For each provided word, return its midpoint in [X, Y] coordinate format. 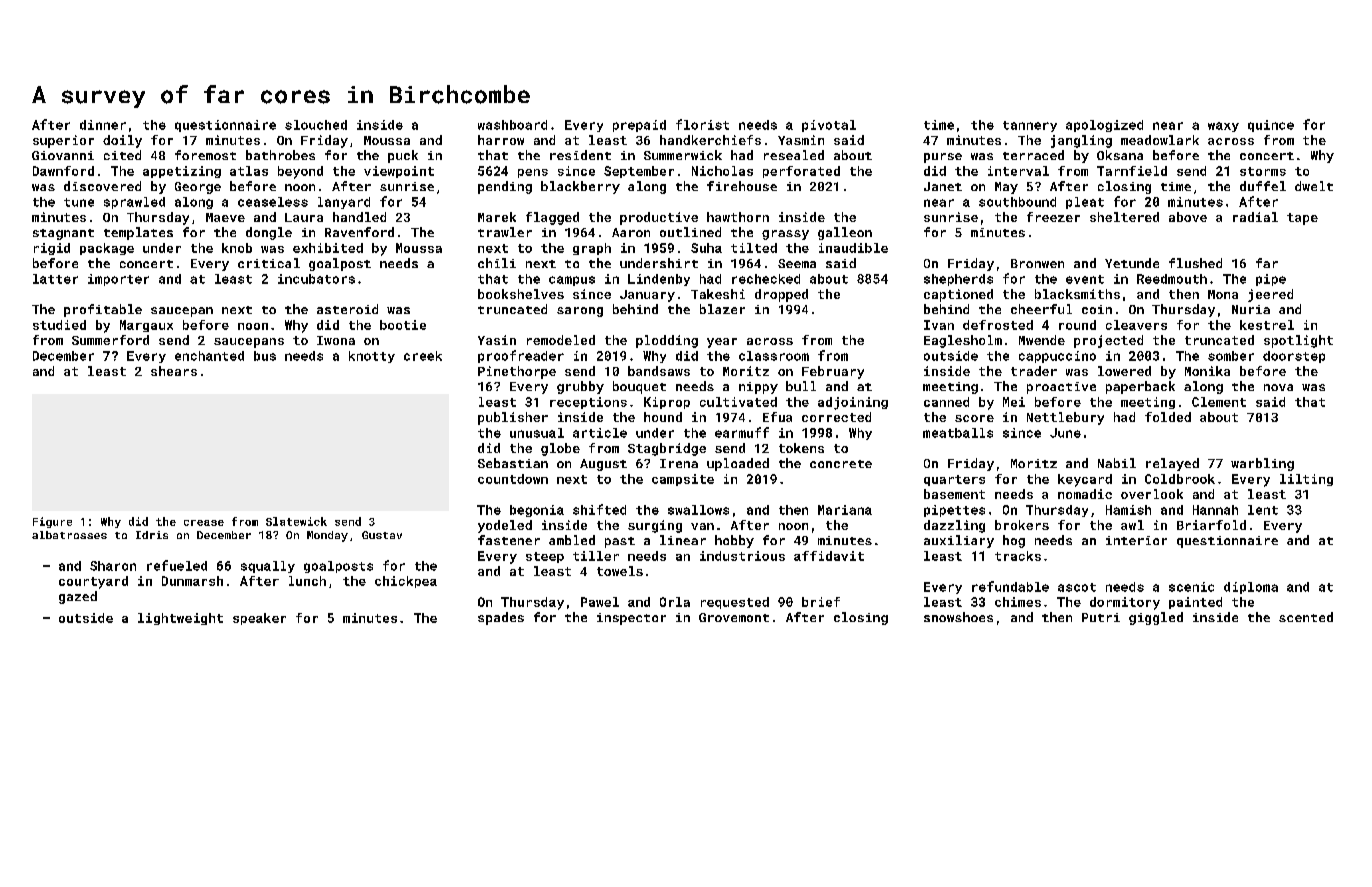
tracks [1018, 556]
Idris [152, 535]
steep [545, 557]
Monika [1207, 371]
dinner [103, 125]
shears [174, 371]
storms [1263, 171]
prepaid [639, 126]
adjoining [853, 403]
